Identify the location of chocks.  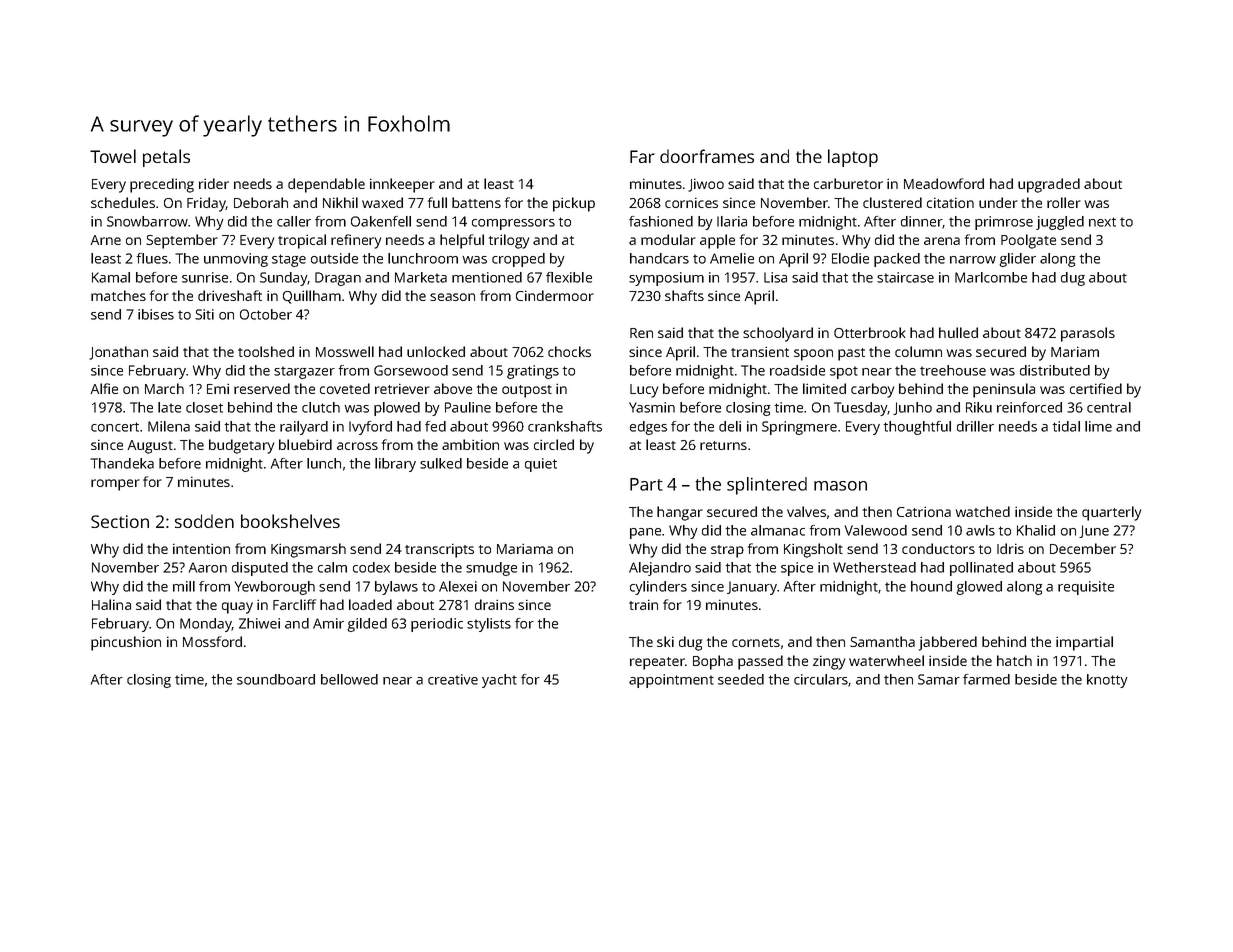
(569, 351).
